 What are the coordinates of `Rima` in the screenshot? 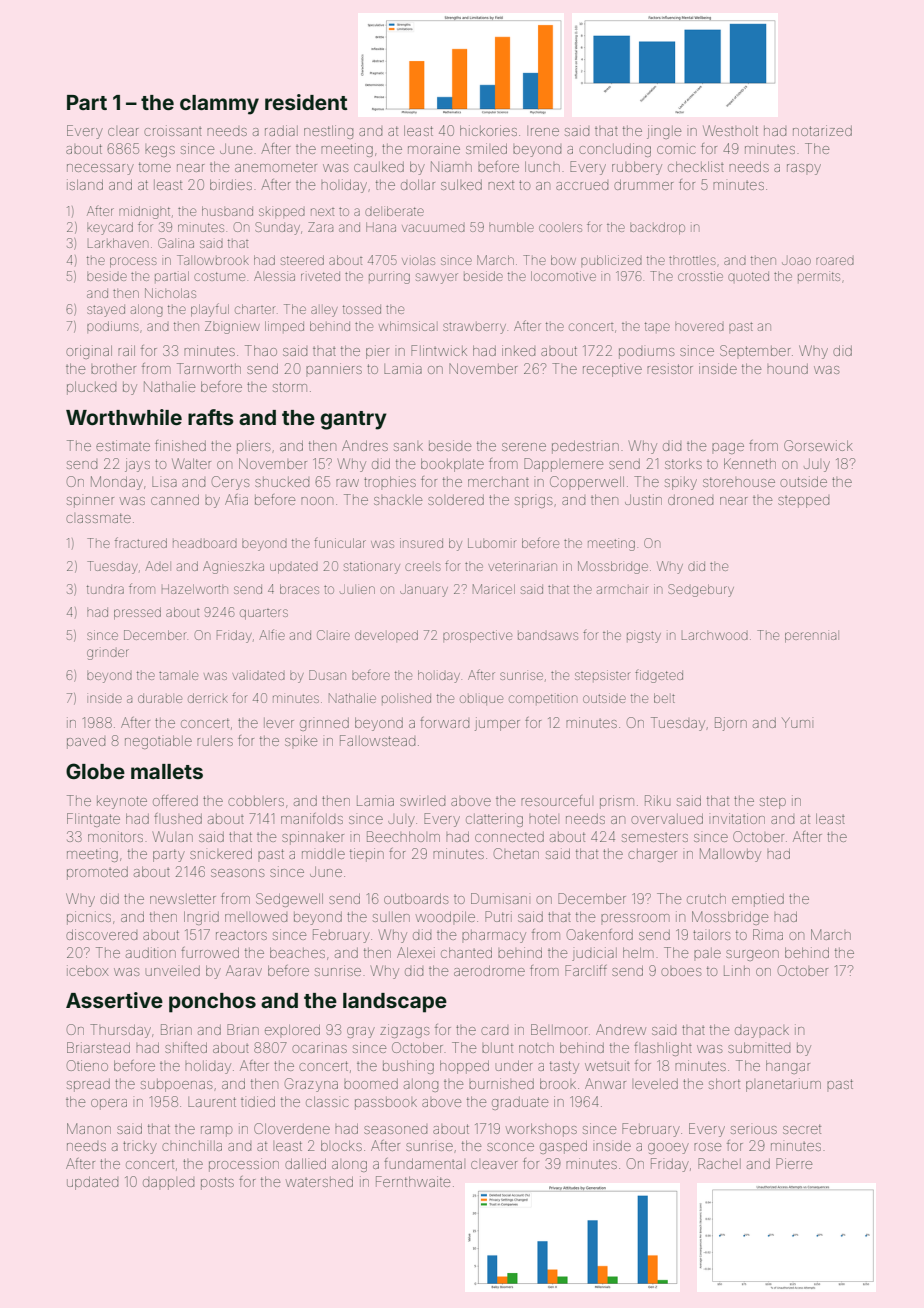 It's located at (768, 934).
